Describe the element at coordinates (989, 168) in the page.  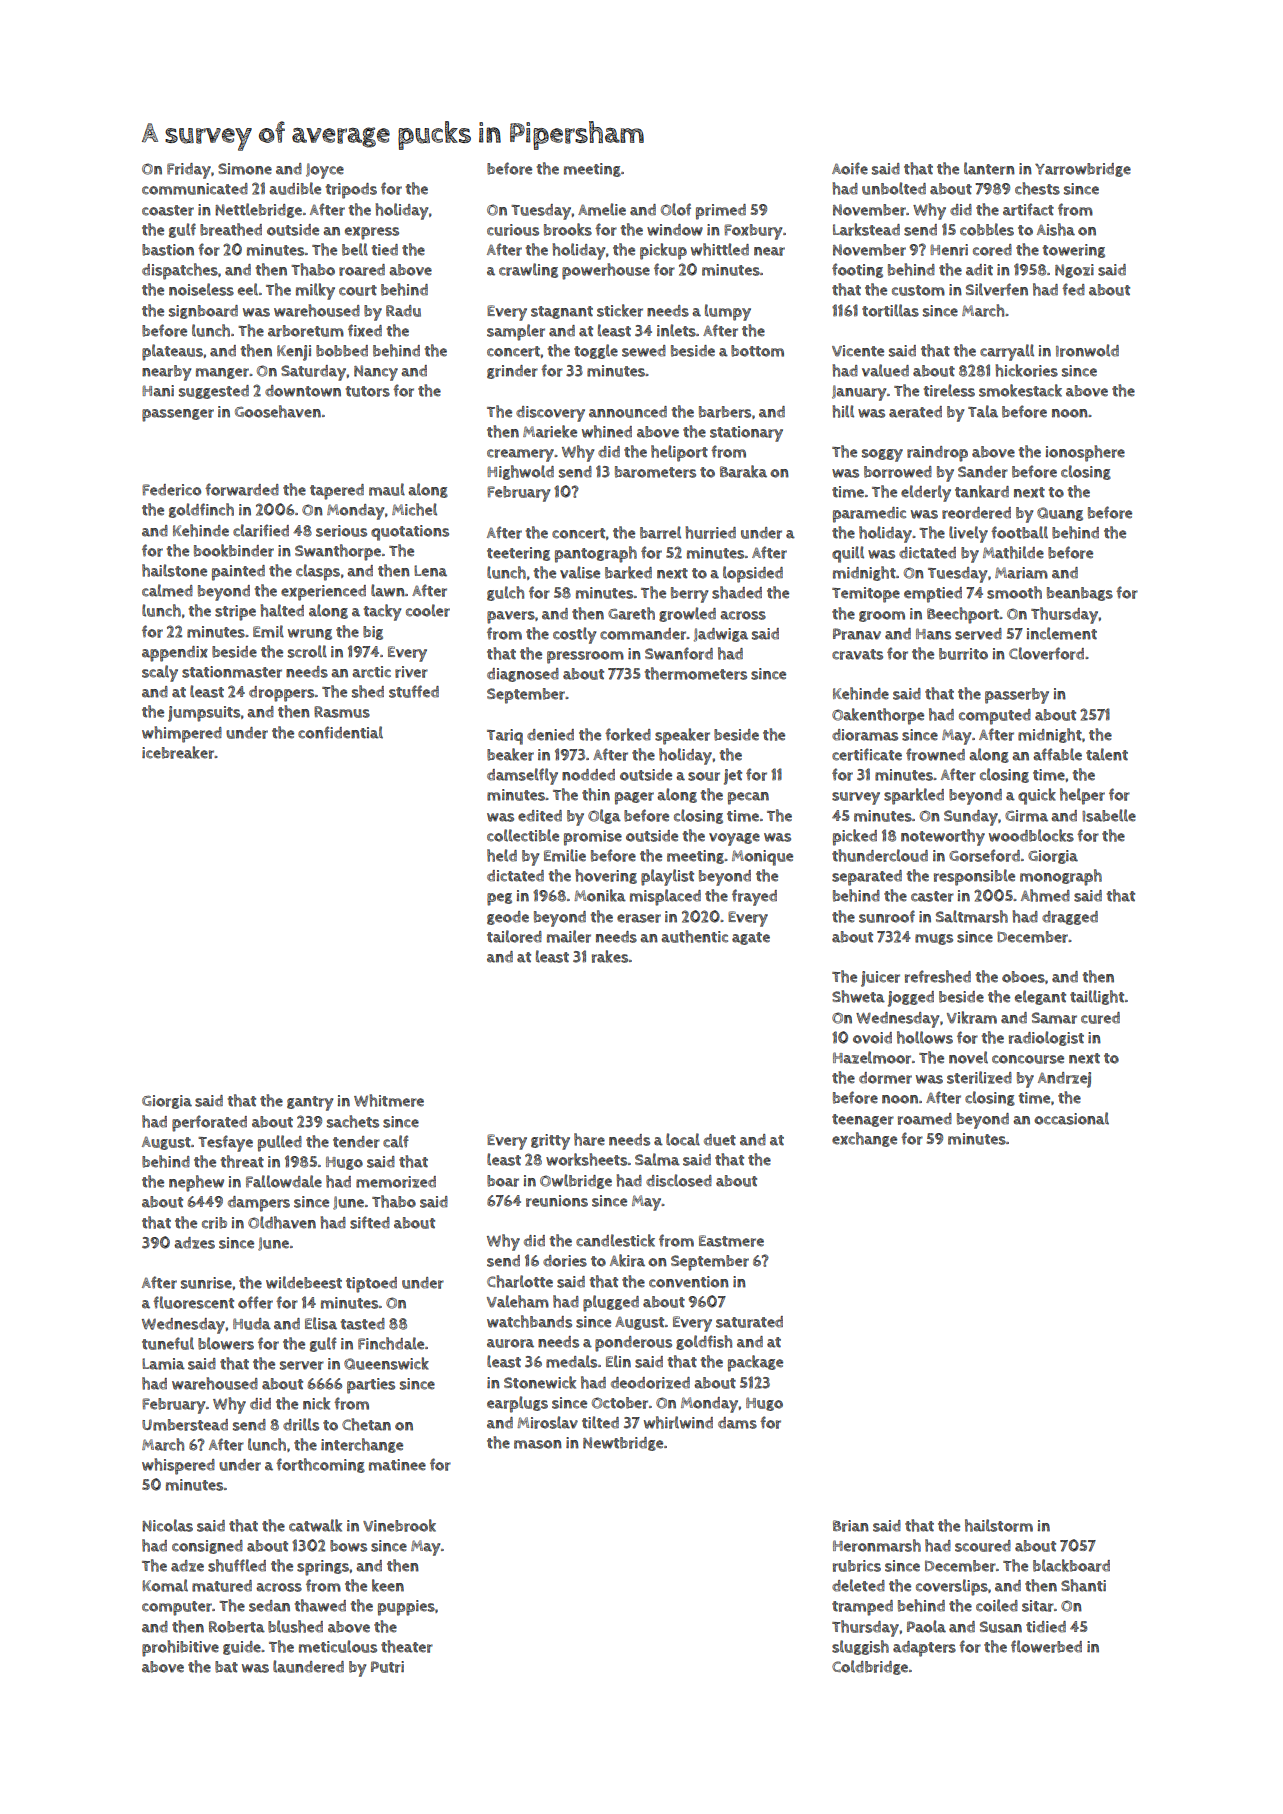
I see `lantern` at that location.
